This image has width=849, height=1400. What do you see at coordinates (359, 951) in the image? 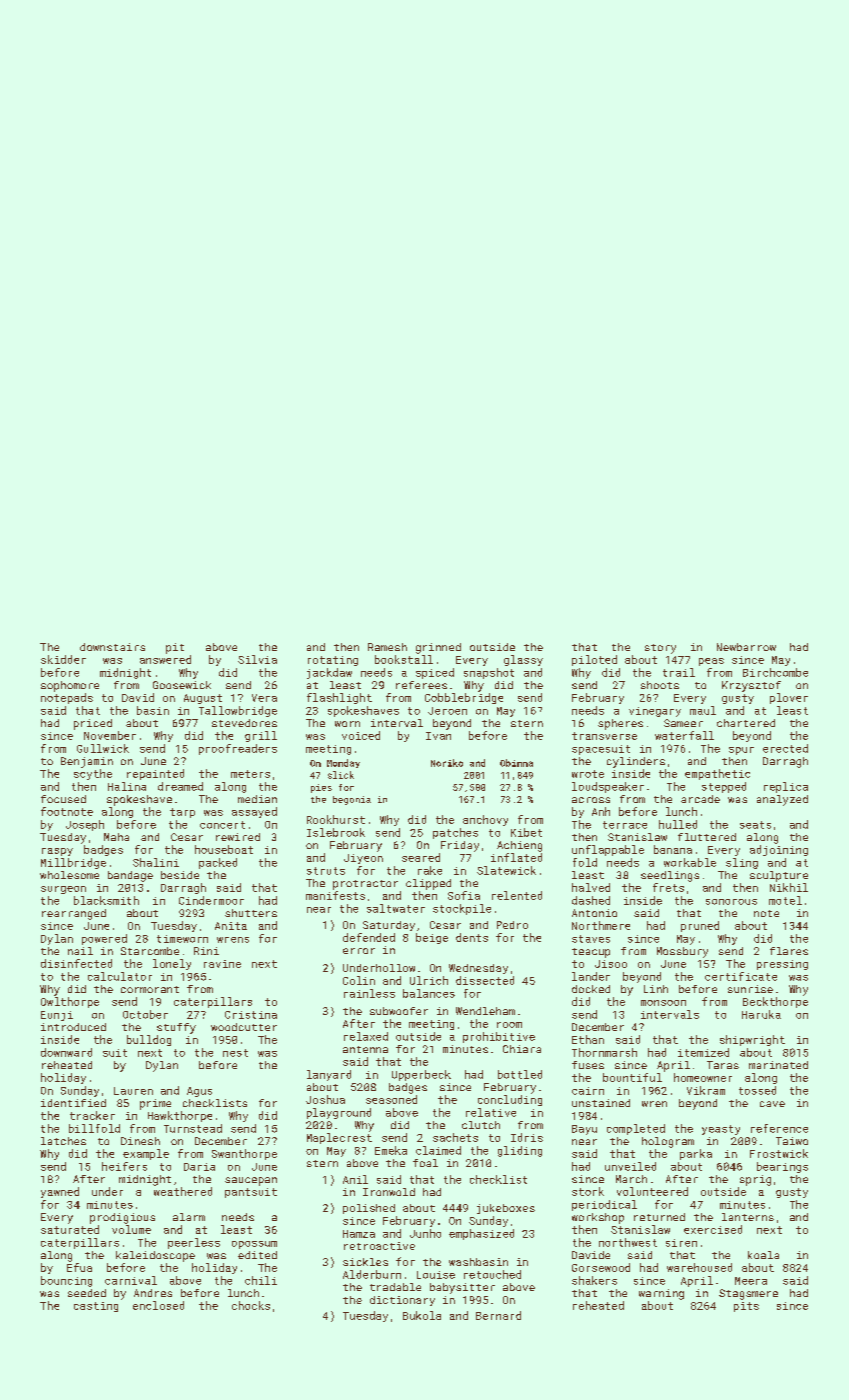
I see `error` at bounding box center [359, 951].
